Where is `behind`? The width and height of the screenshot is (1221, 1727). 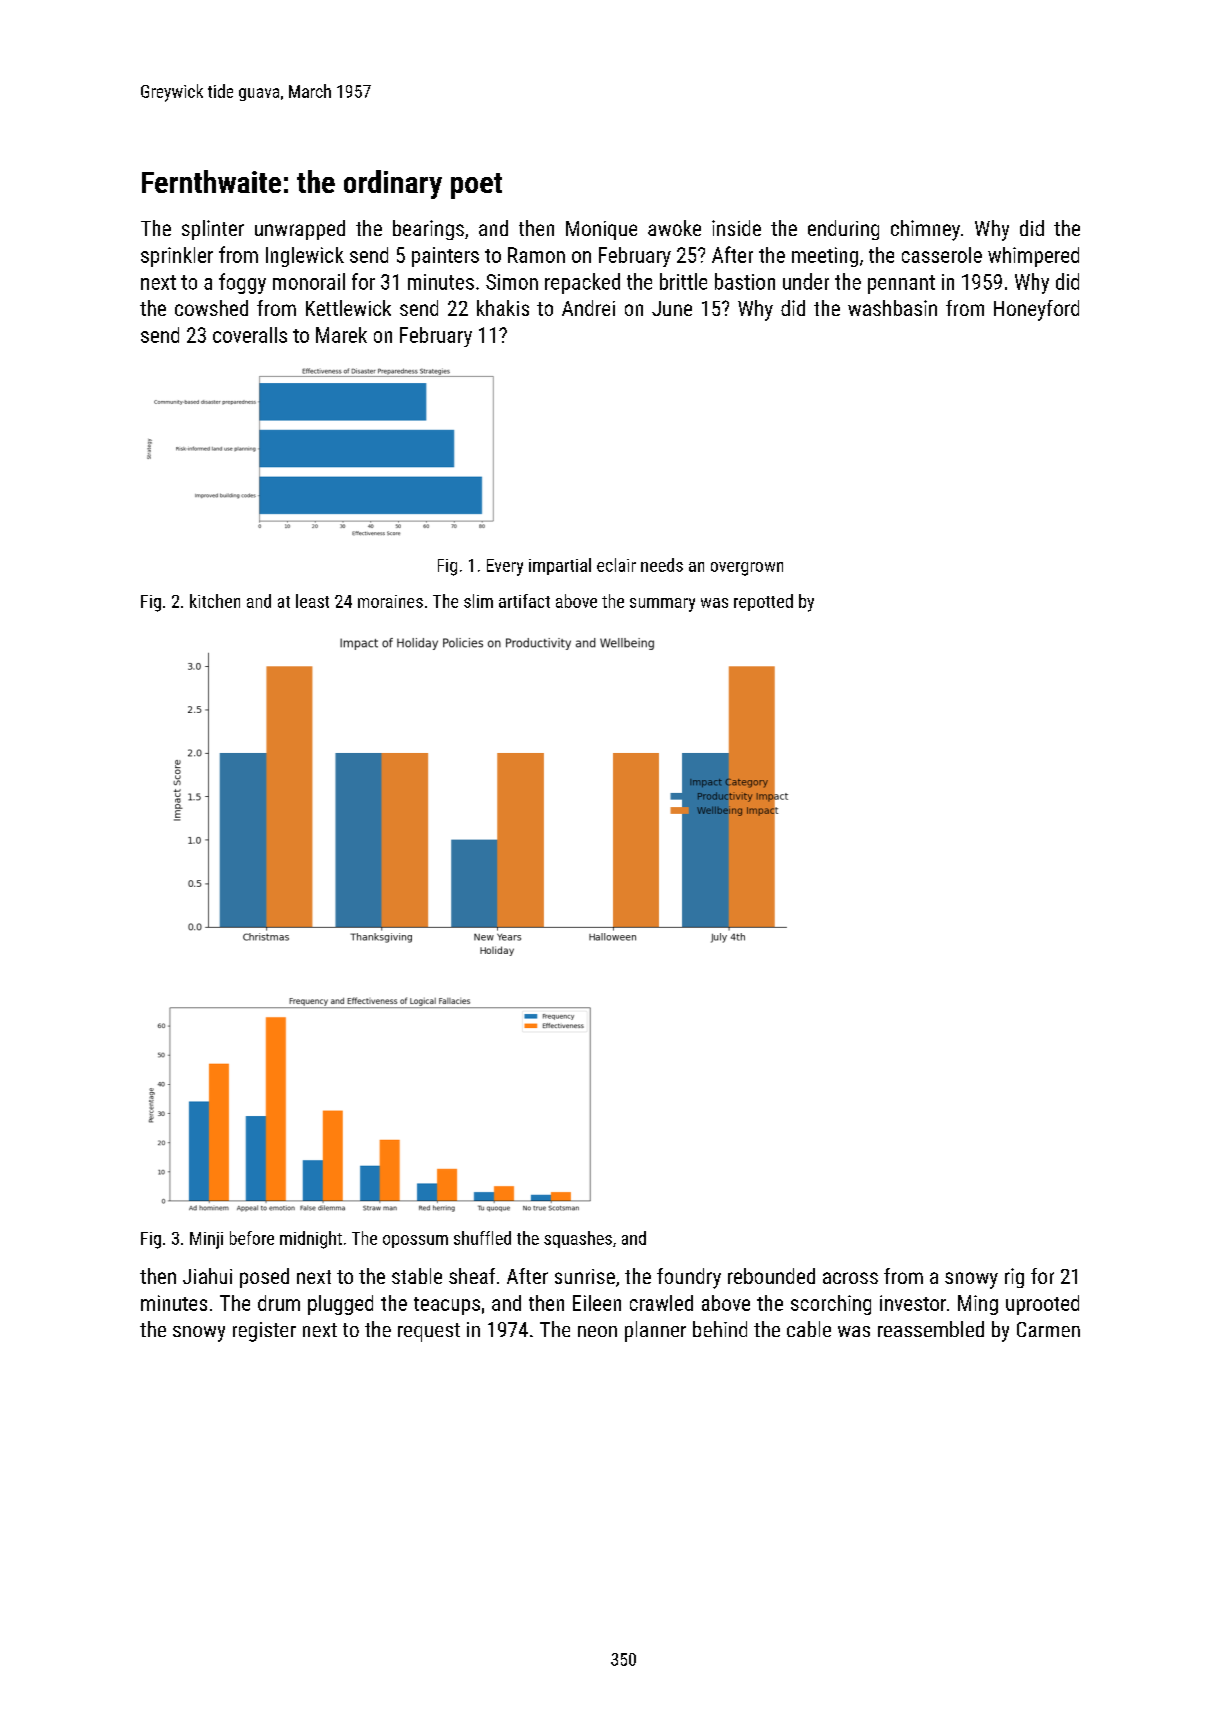
behind is located at coordinates (720, 1329).
